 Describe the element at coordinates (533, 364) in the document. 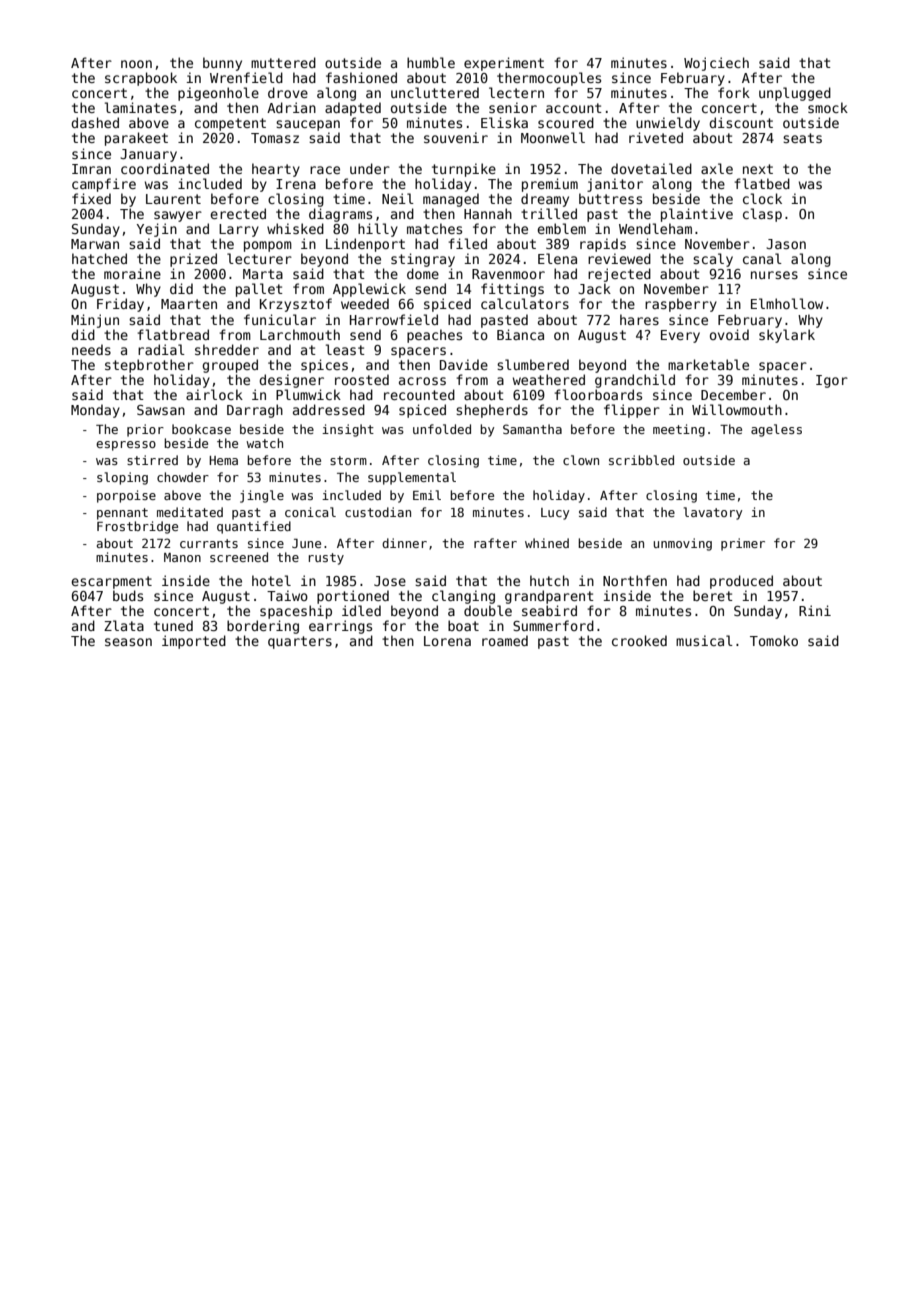

I see `slumbered` at that location.
